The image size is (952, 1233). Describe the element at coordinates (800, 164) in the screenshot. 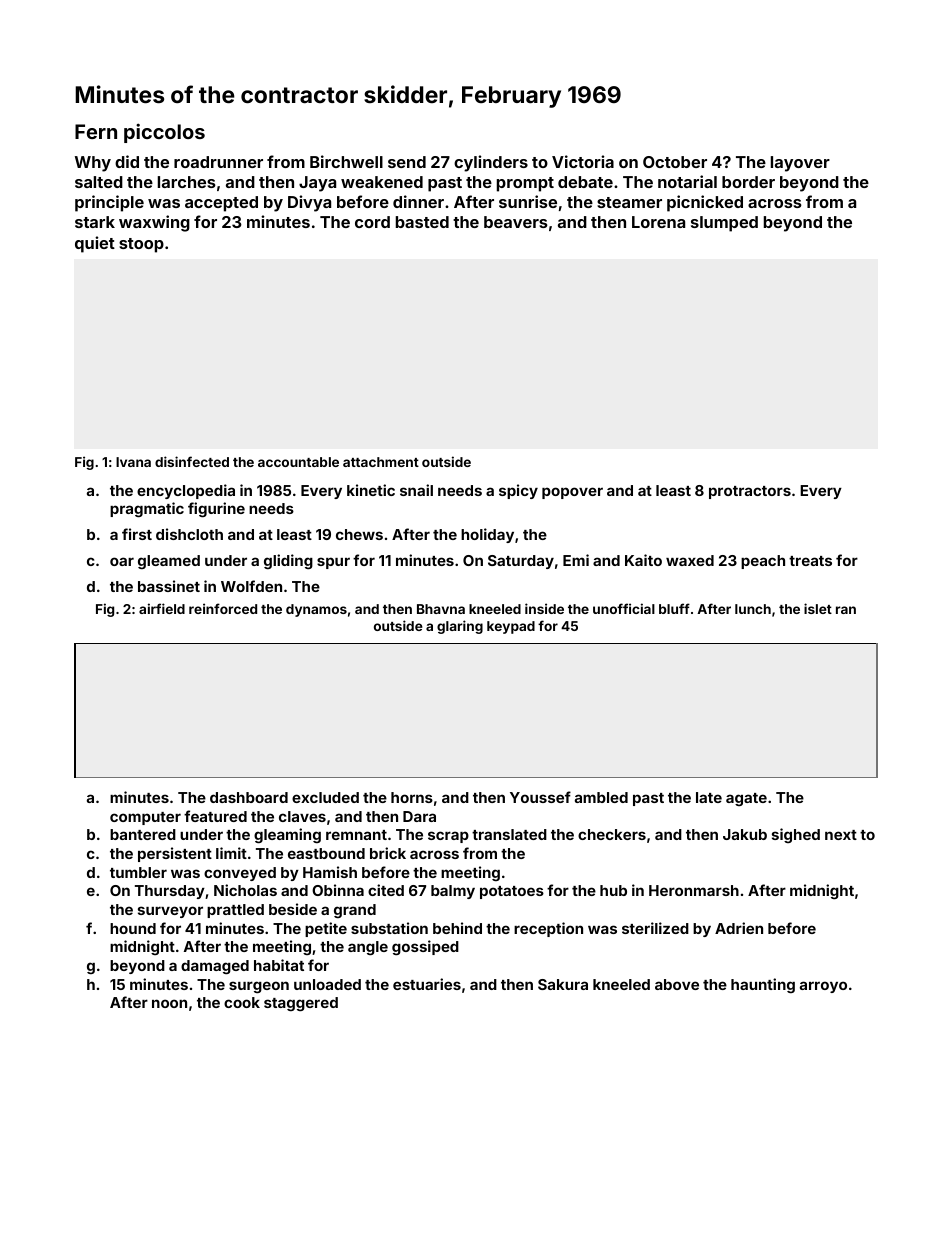

I see `layover` at that location.
